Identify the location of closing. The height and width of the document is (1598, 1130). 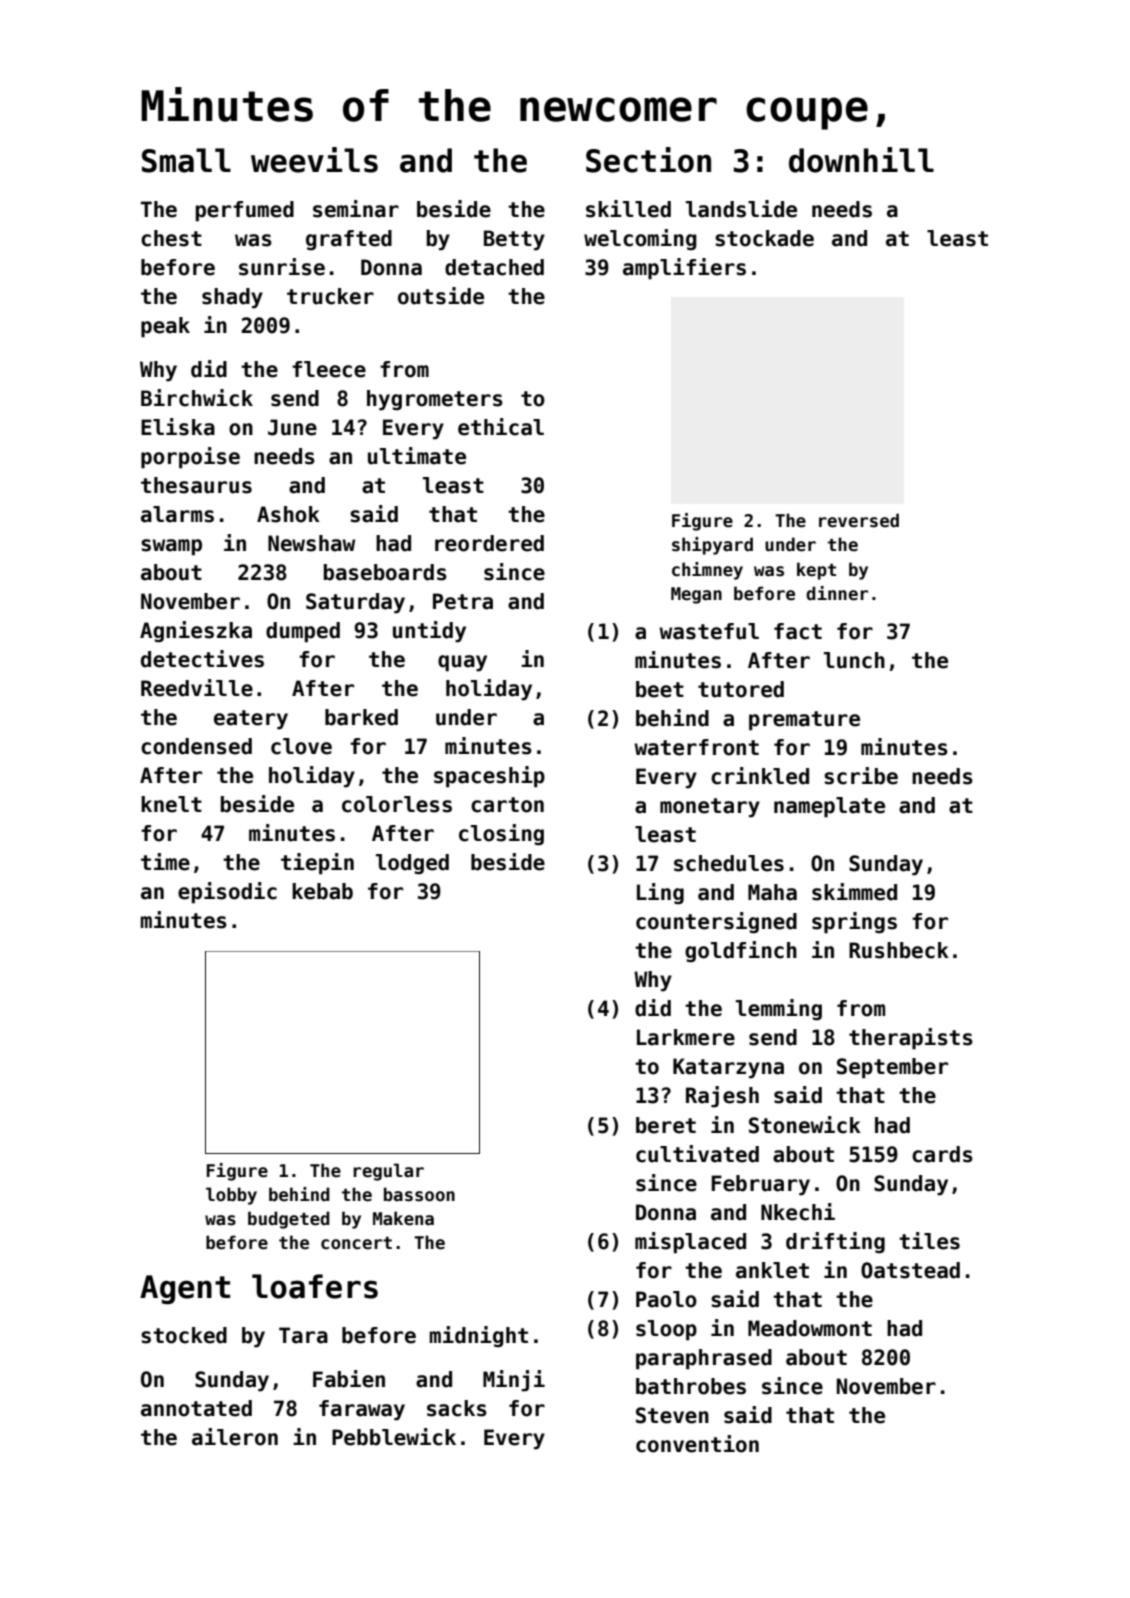
(501, 834).
